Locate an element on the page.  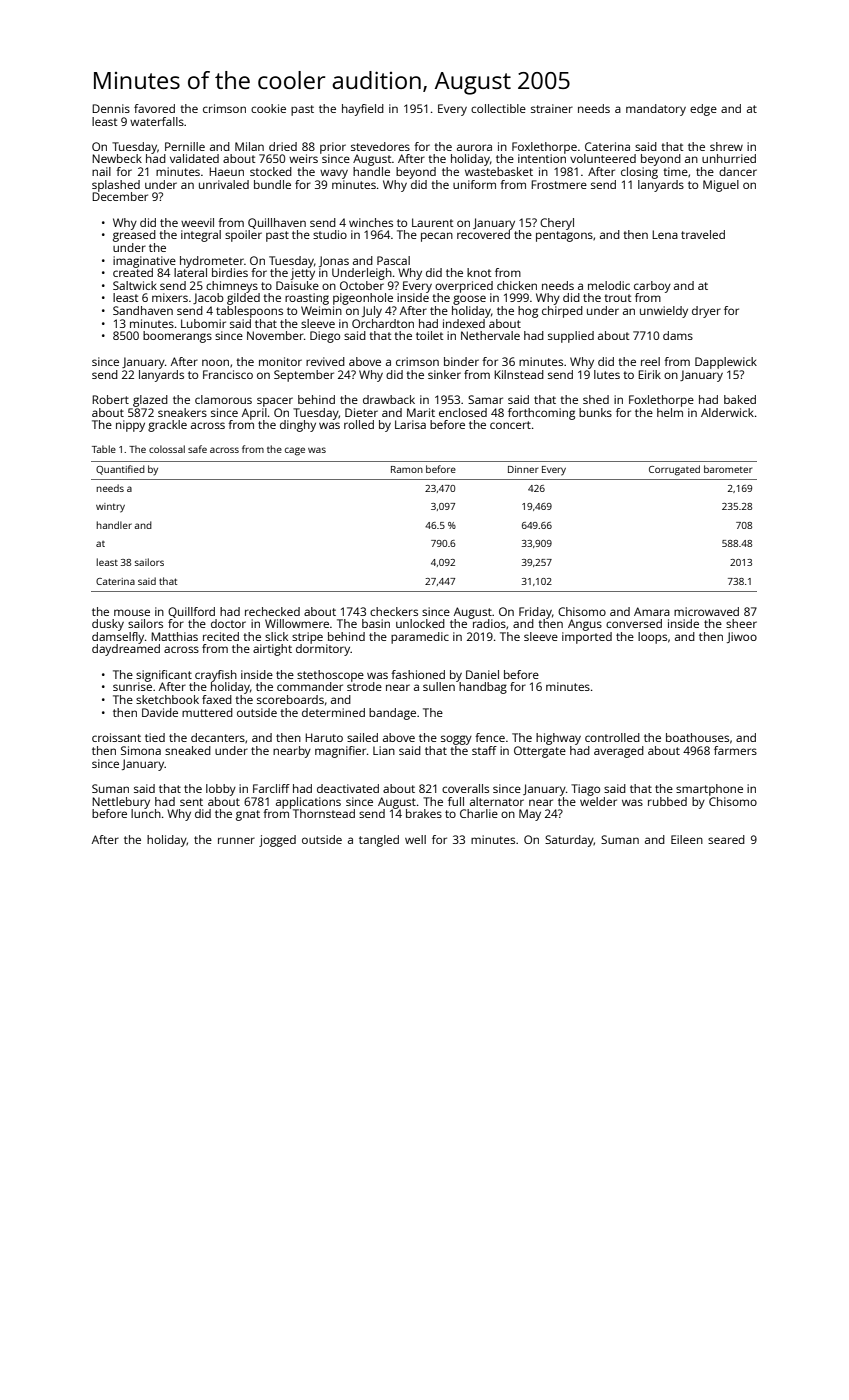
traveled is located at coordinates (703, 234).
